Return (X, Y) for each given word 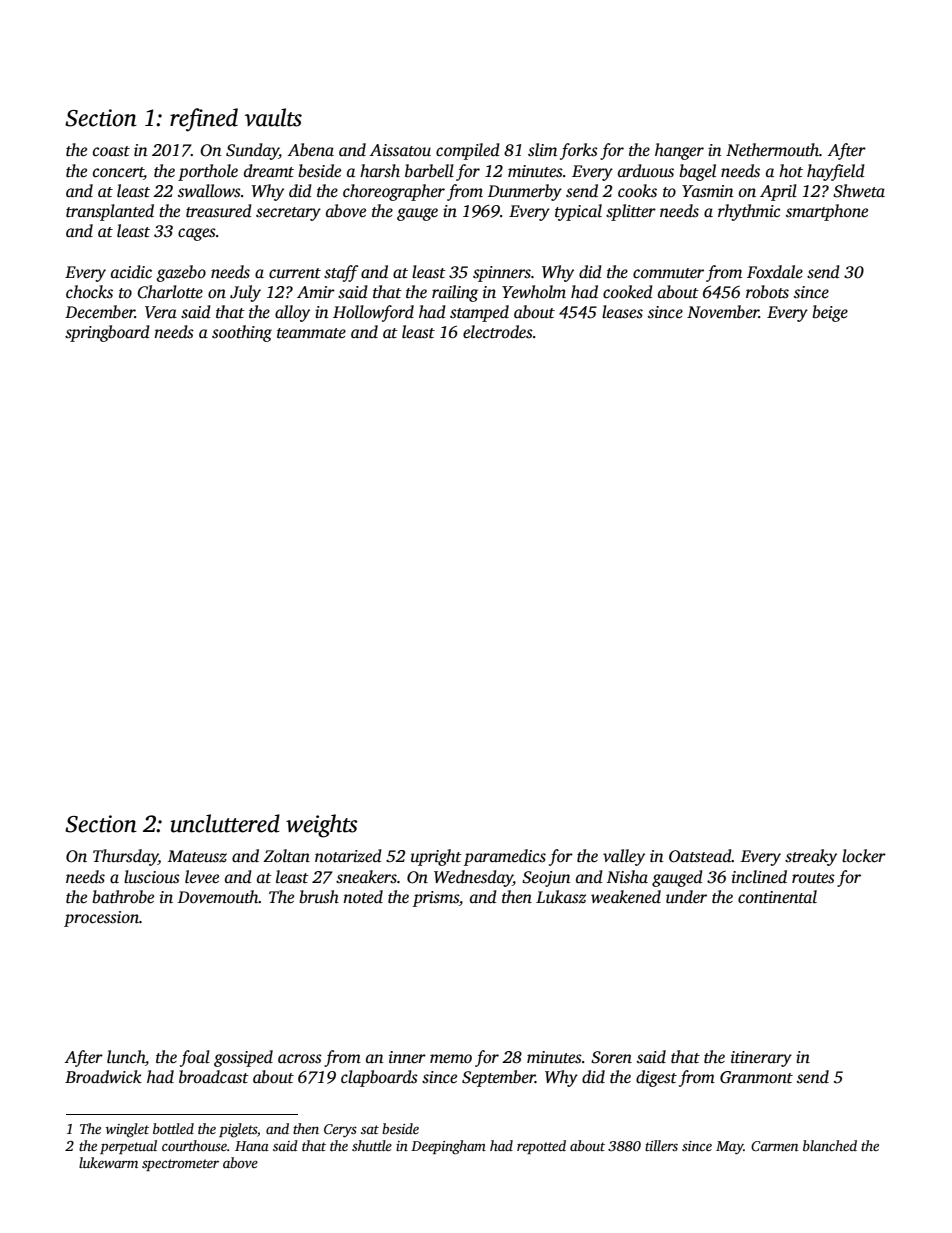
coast (111, 151)
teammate (311, 333)
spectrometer (180, 1165)
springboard (107, 333)
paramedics (505, 857)
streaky (811, 857)
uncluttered (225, 823)
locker (864, 856)
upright (436, 857)
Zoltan (286, 856)
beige (830, 313)
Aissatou (400, 150)
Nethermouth (772, 150)
